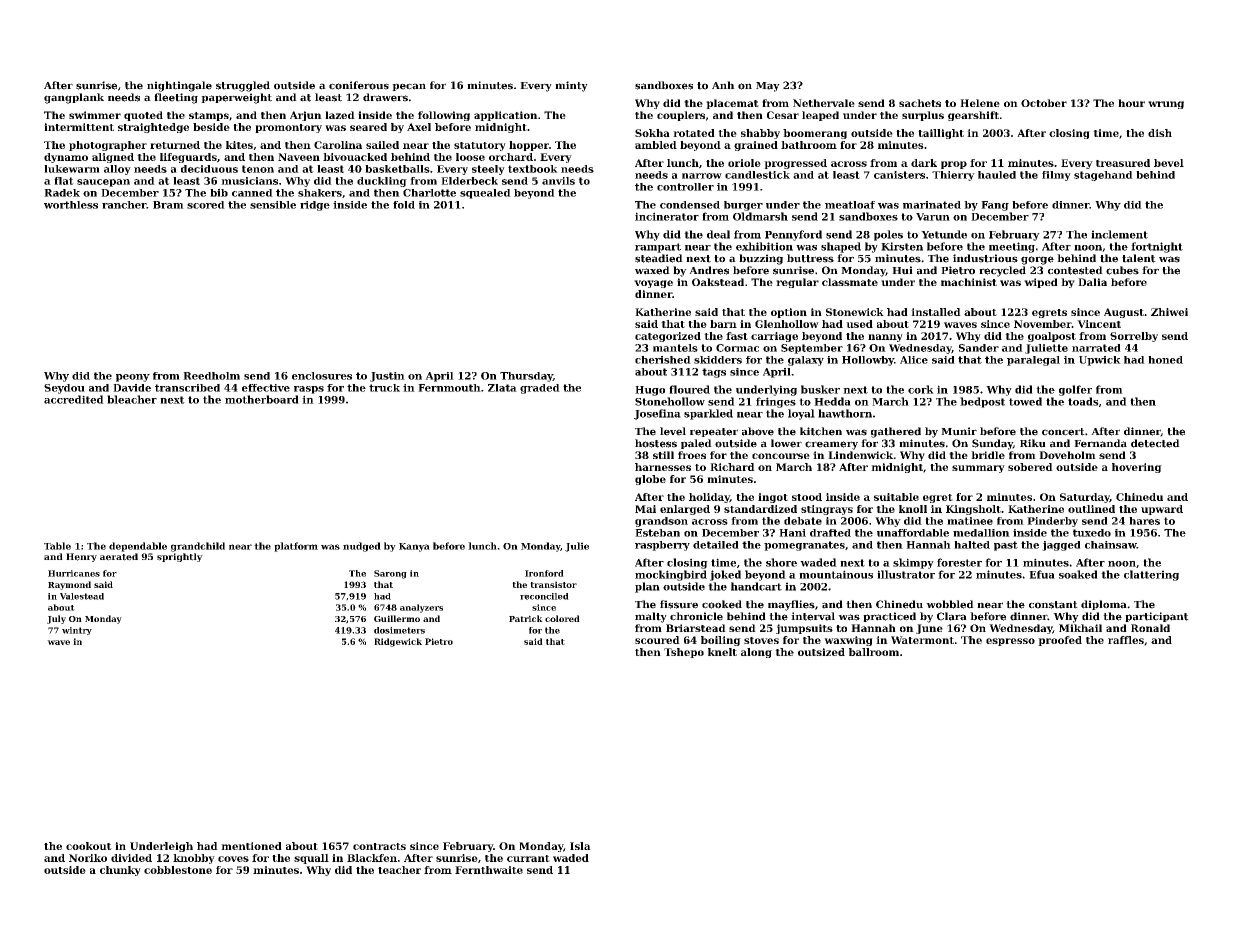 The image size is (1233, 952). Describe the element at coordinates (950, 604) in the screenshot. I see `wobbled` at that location.
